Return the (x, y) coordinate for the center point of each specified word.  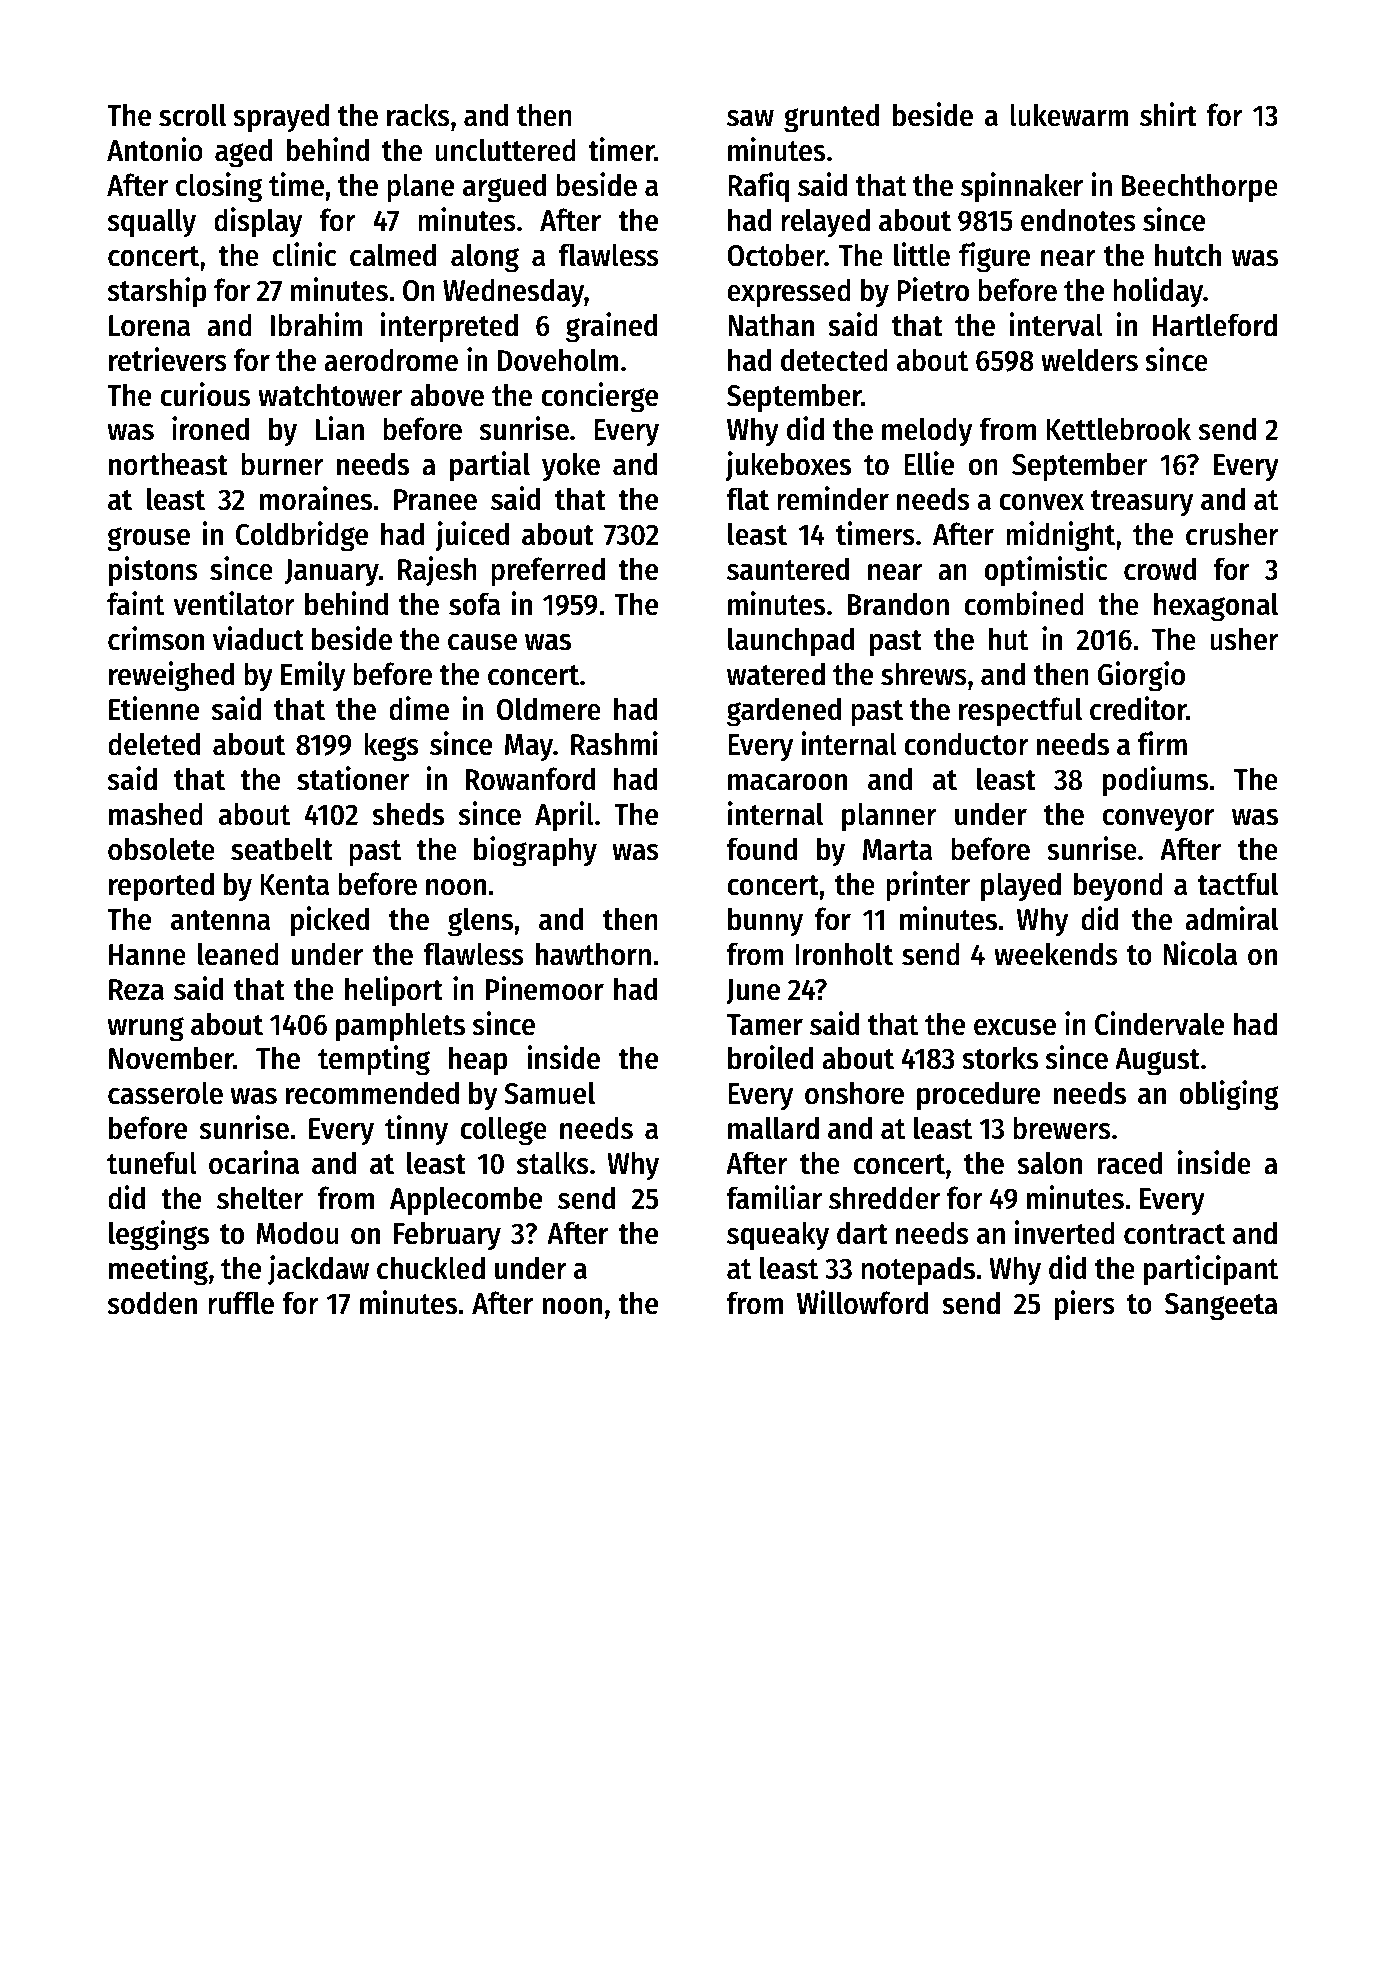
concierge (599, 397)
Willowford (862, 1302)
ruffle (241, 1303)
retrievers (168, 359)
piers (1085, 1305)
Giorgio (1141, 676)
